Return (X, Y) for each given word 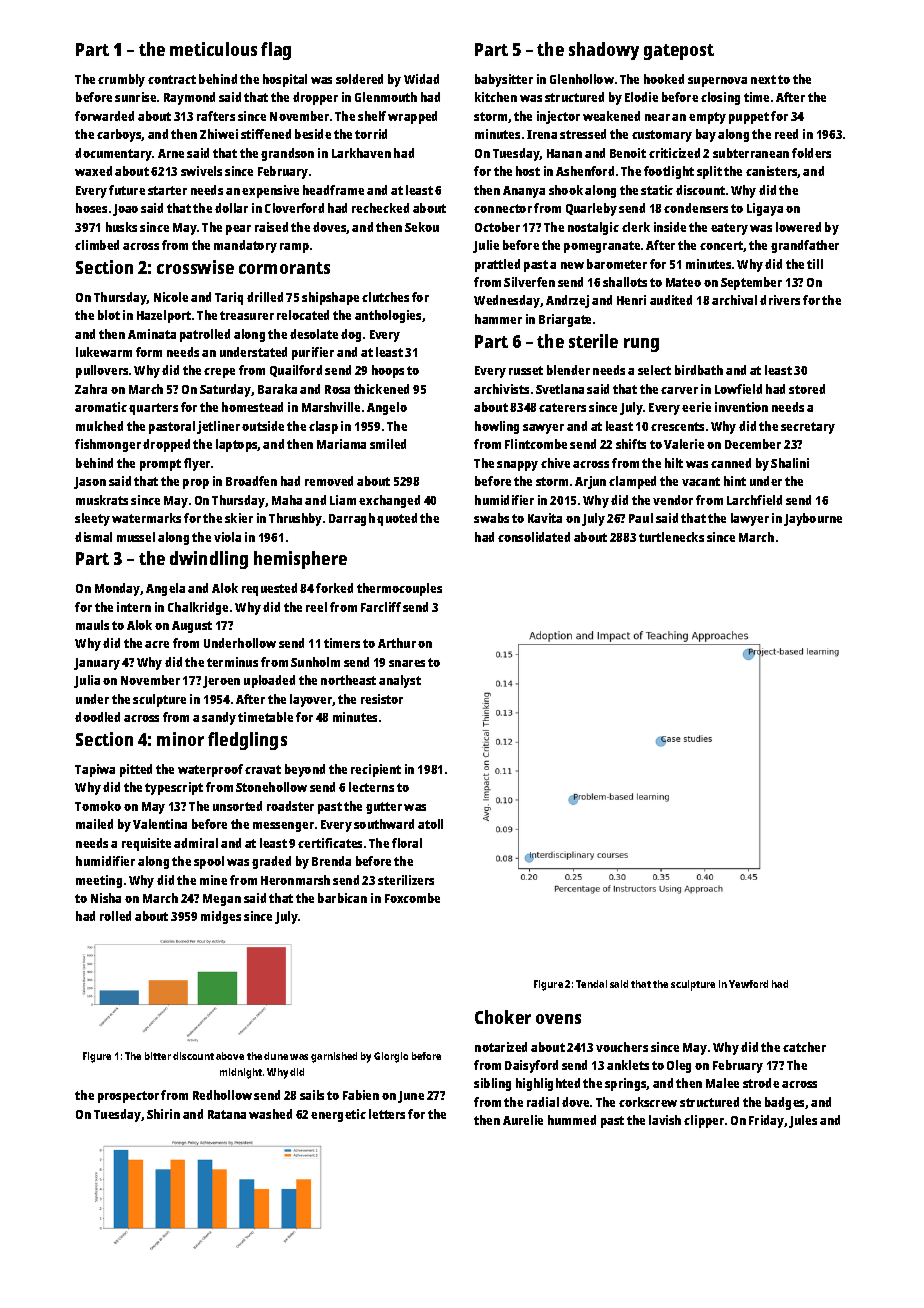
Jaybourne (813, 519)
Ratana (227, 1114)
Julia (87, 681)
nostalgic (593, 228)
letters (387, 1114)
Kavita (545, 518)
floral (407, 843)
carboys (119, 135)
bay (706, 135)
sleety (92, 519)
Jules (803, 1121)
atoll (430, 824)
